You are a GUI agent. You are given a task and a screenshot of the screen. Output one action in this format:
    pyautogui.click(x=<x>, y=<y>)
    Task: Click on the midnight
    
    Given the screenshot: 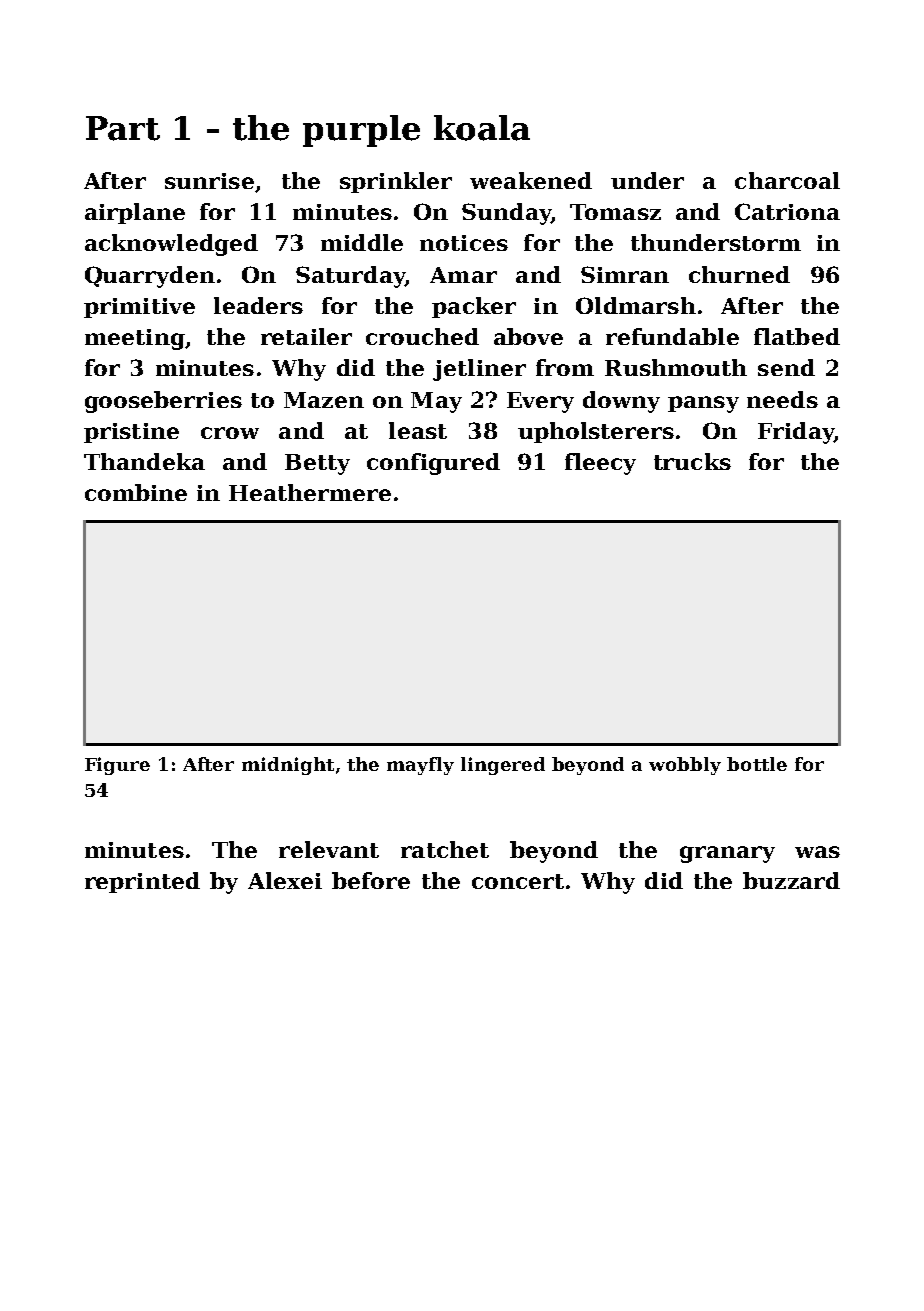 What is the action you would take?
    pyautogui.click(x=288, y=766)
